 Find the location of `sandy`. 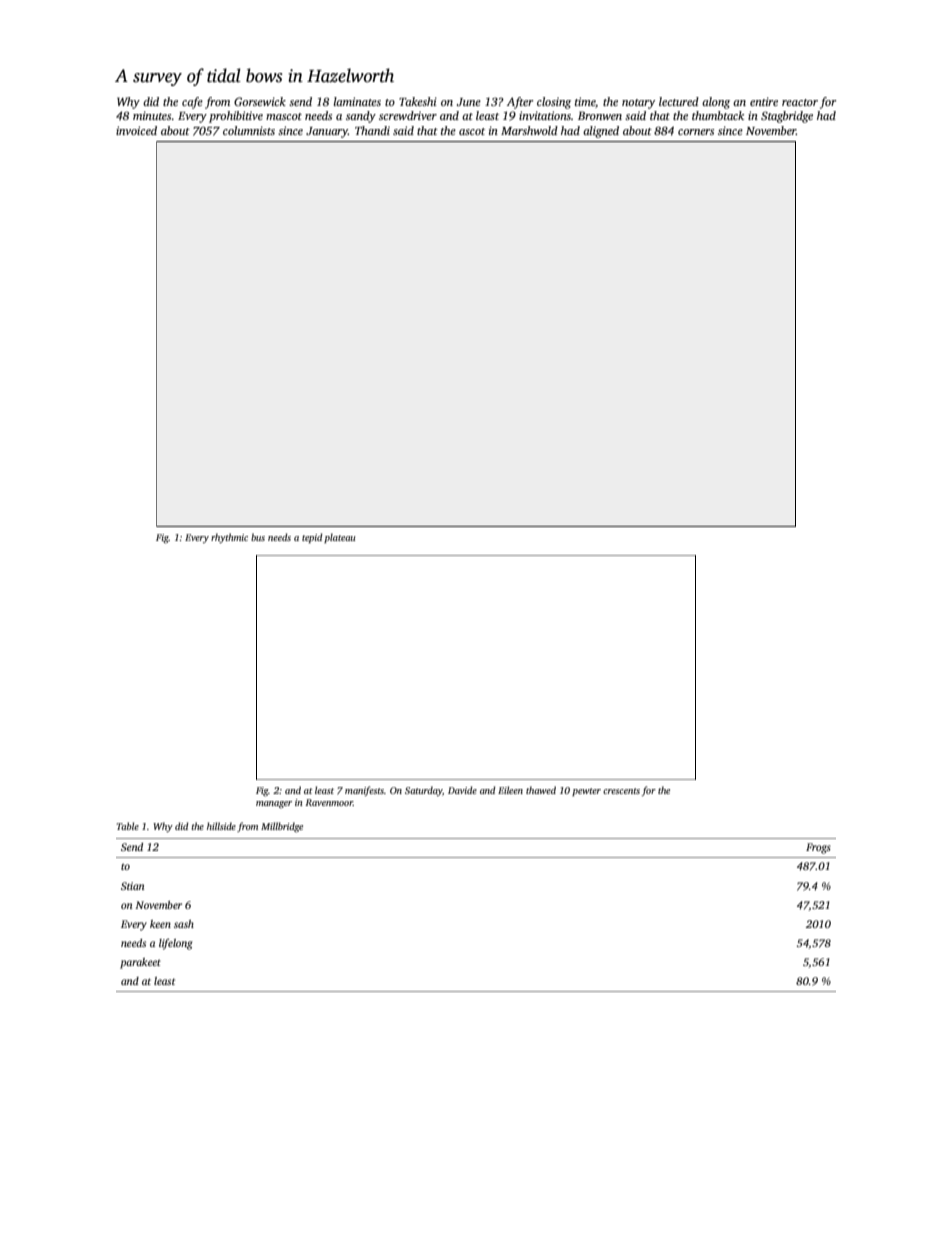

sandy is located at coordinates (361, 117).
